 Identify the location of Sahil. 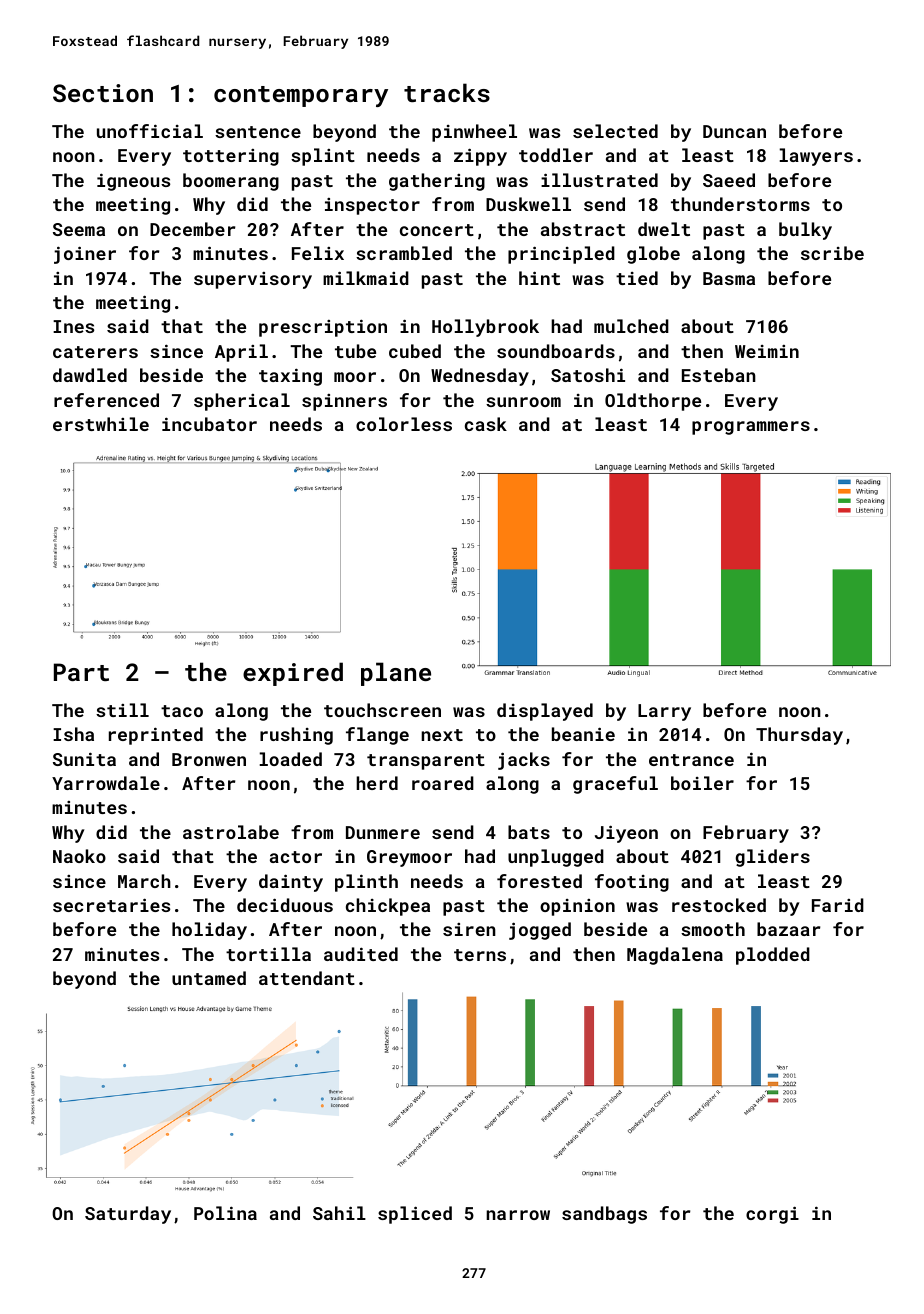
(339, 1213).
